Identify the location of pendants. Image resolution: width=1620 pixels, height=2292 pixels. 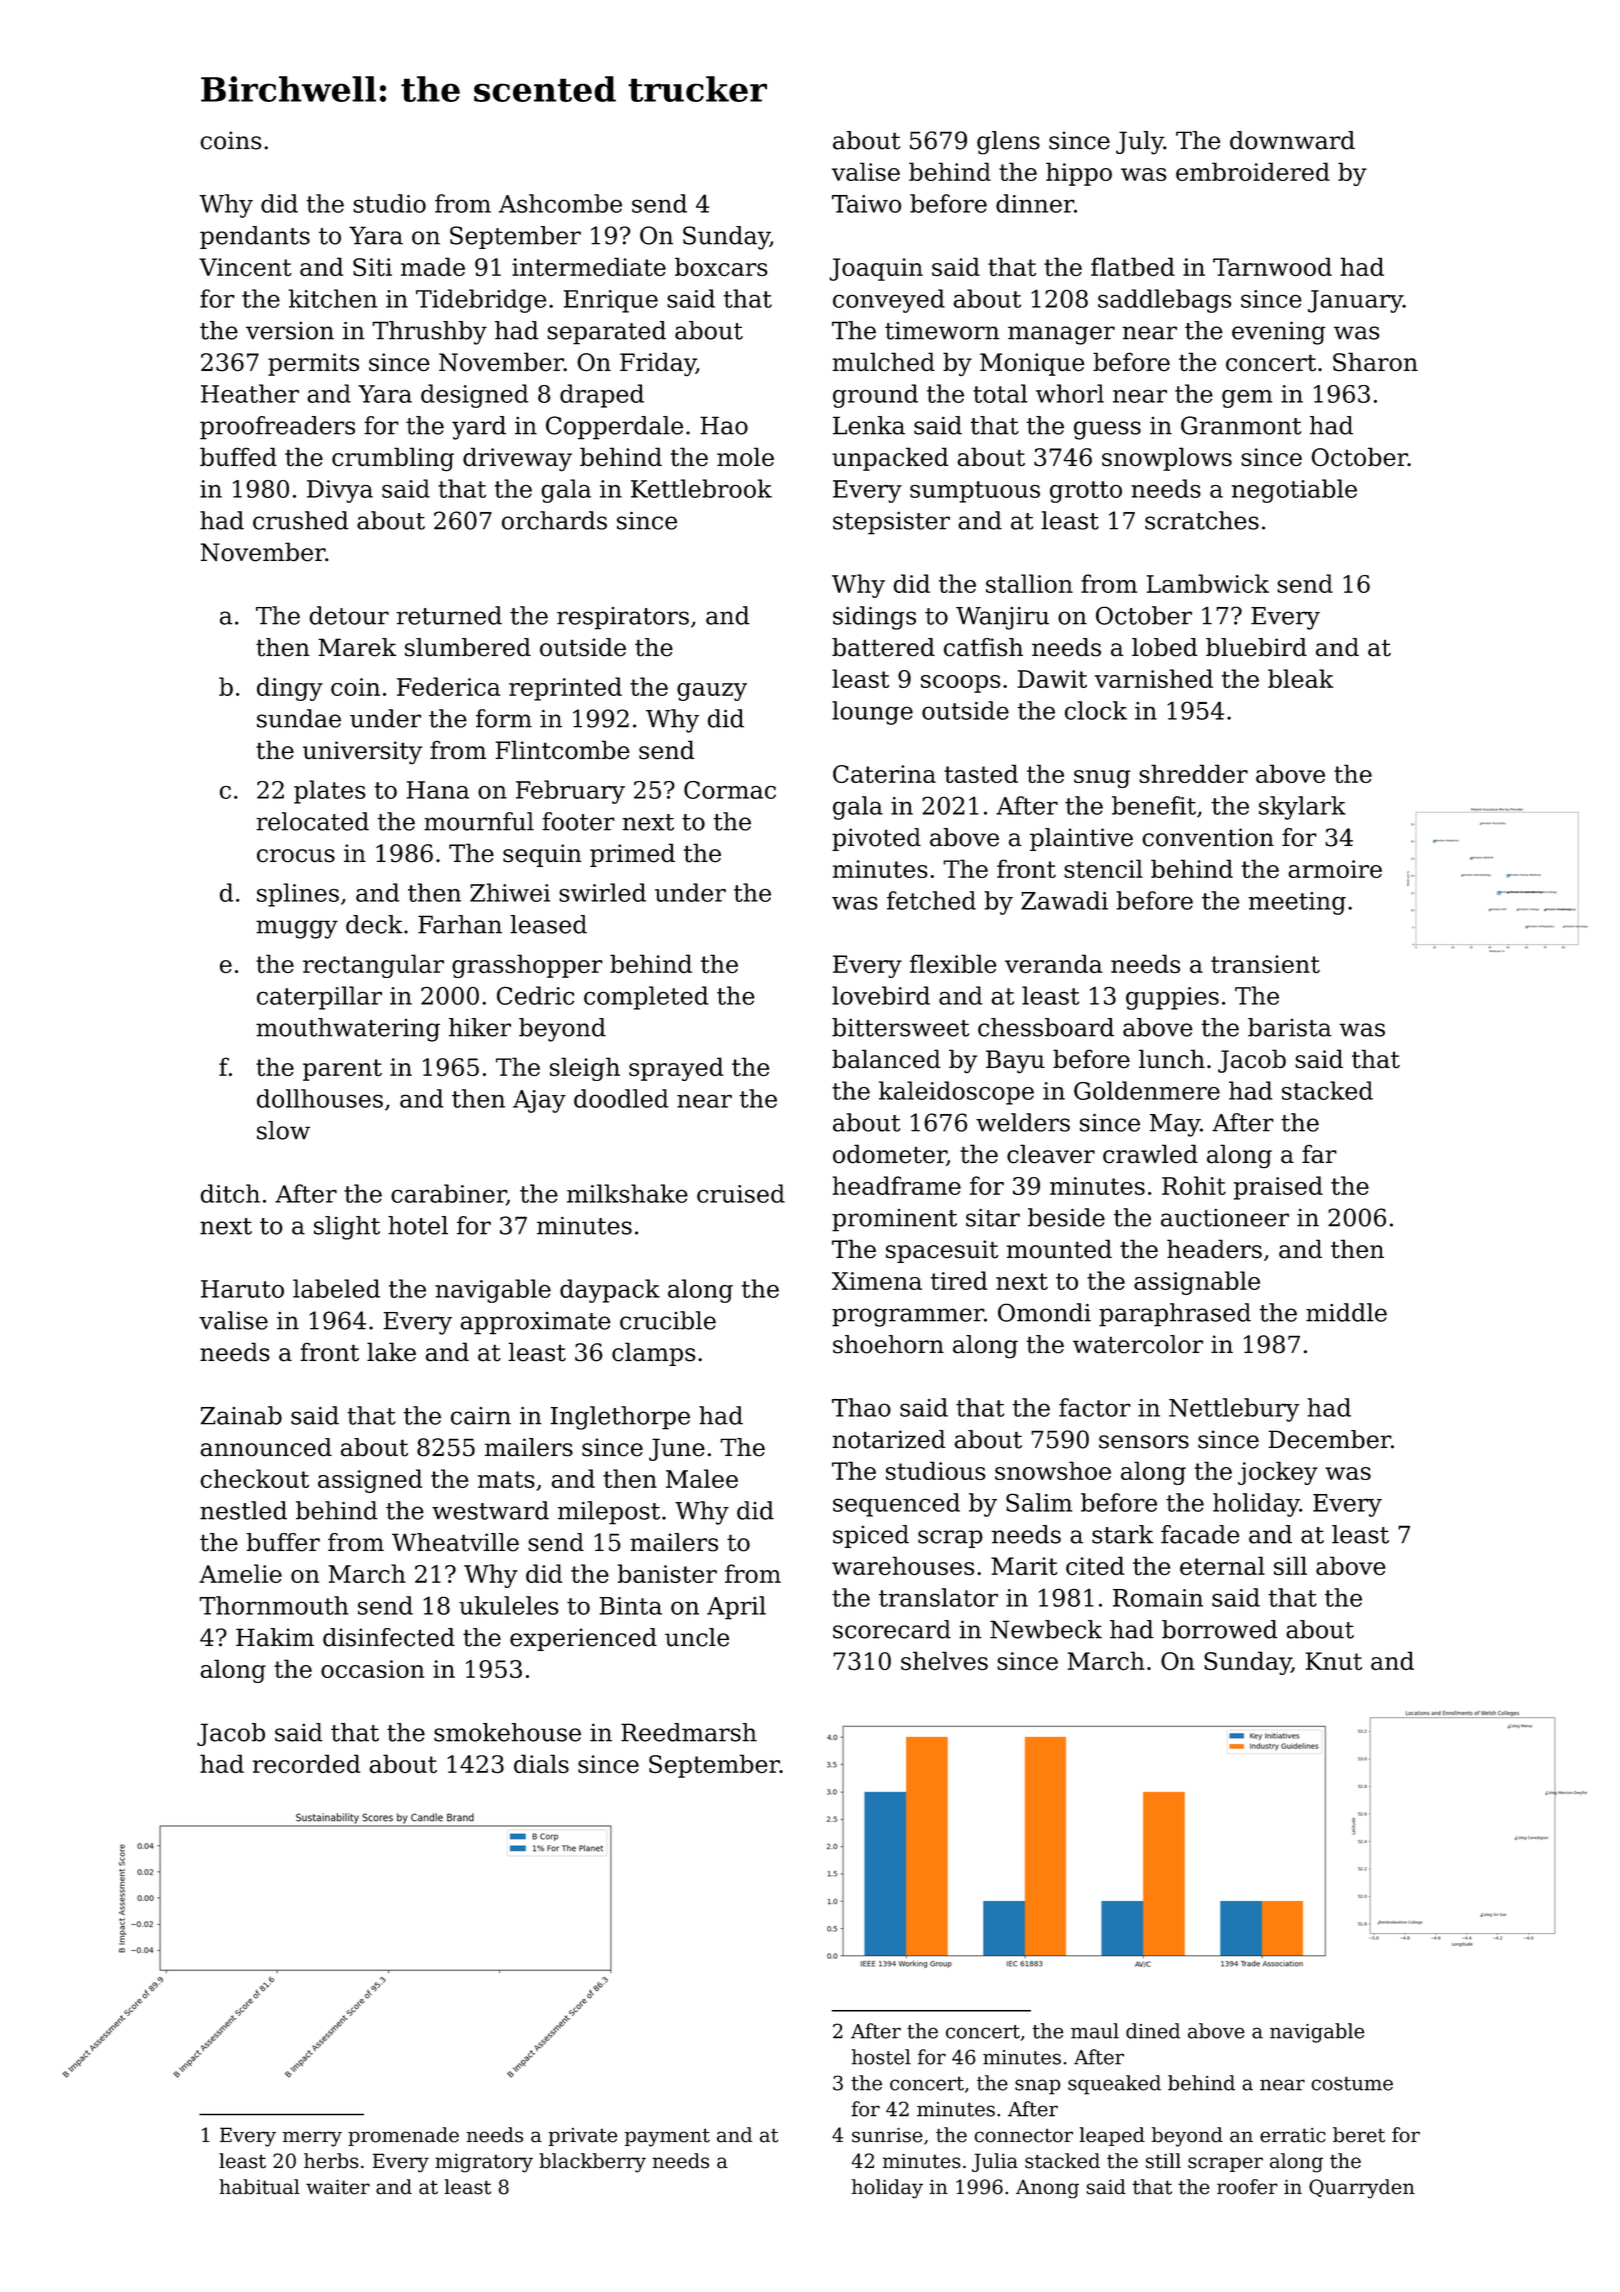
(255, 237).
